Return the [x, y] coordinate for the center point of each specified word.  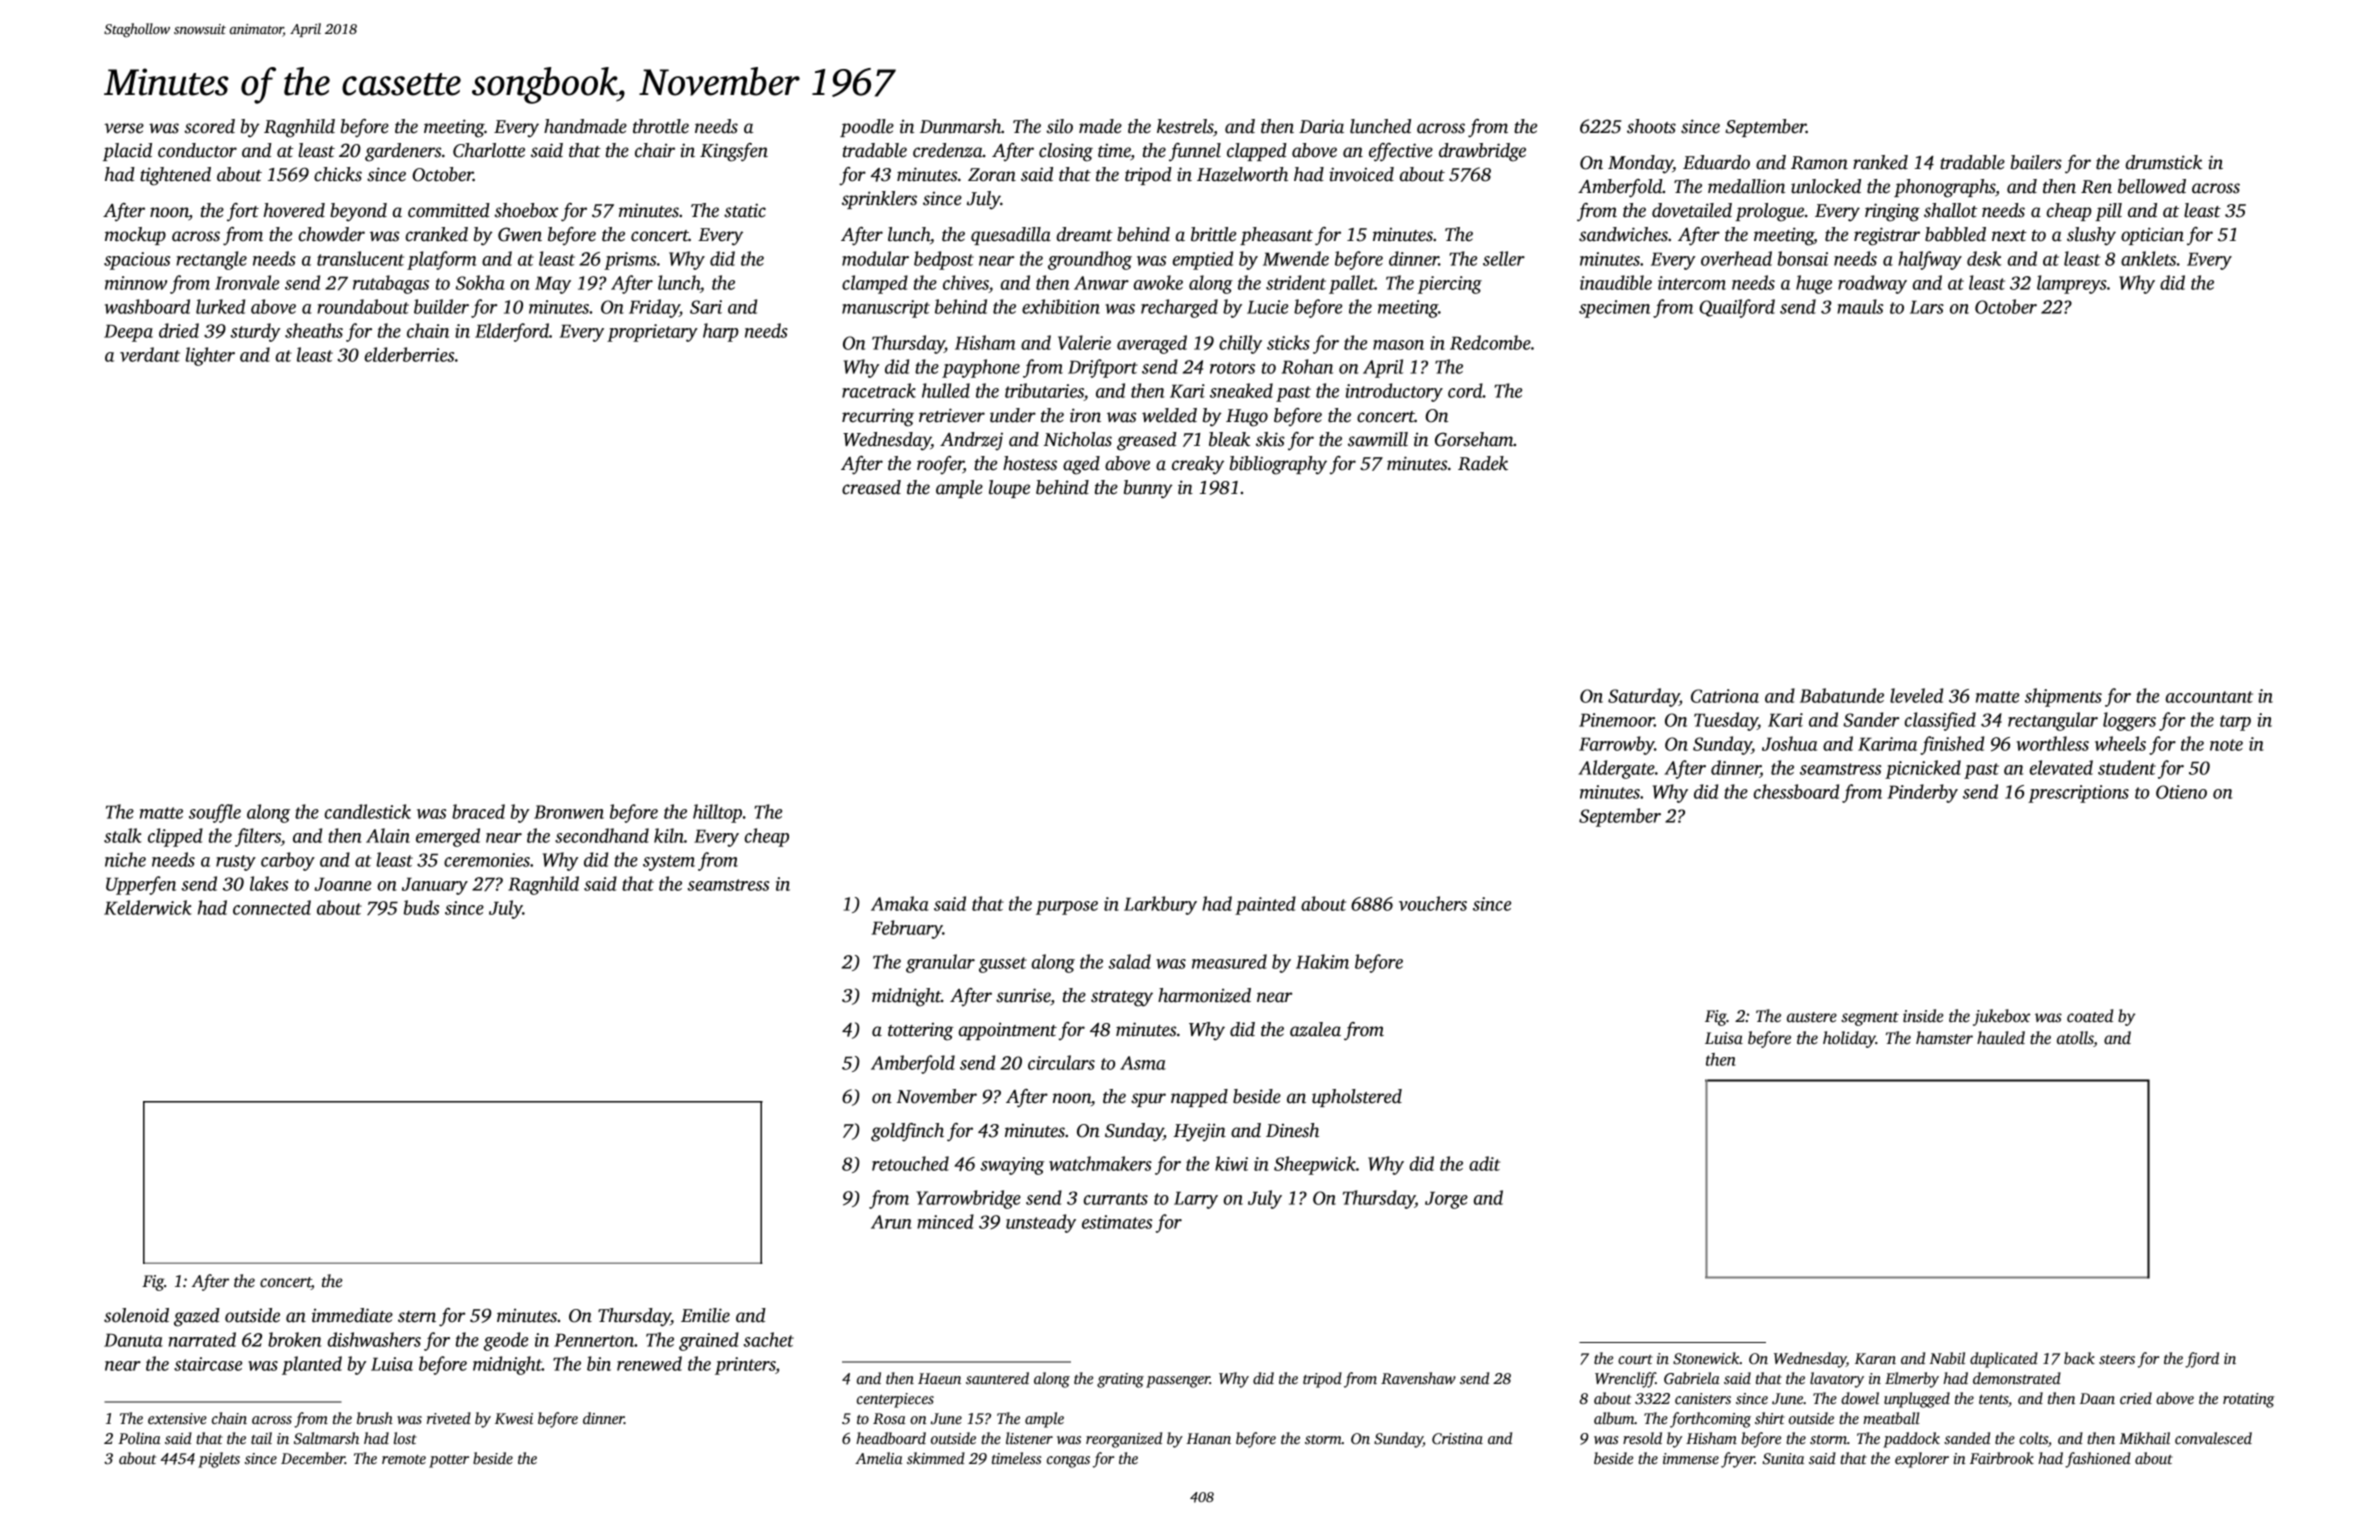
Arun [891, 1222]
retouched [910, 1163]
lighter [210, 356]
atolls [2075, 1039]
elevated [2061, 767]
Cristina [1457, 1438]
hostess [1030, 463]
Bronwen [569, 812]
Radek [1483, 463]
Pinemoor [1616, 720]
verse [124, 128]
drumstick [2164, 162]
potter [449, 1461]
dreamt [1085, 234]
